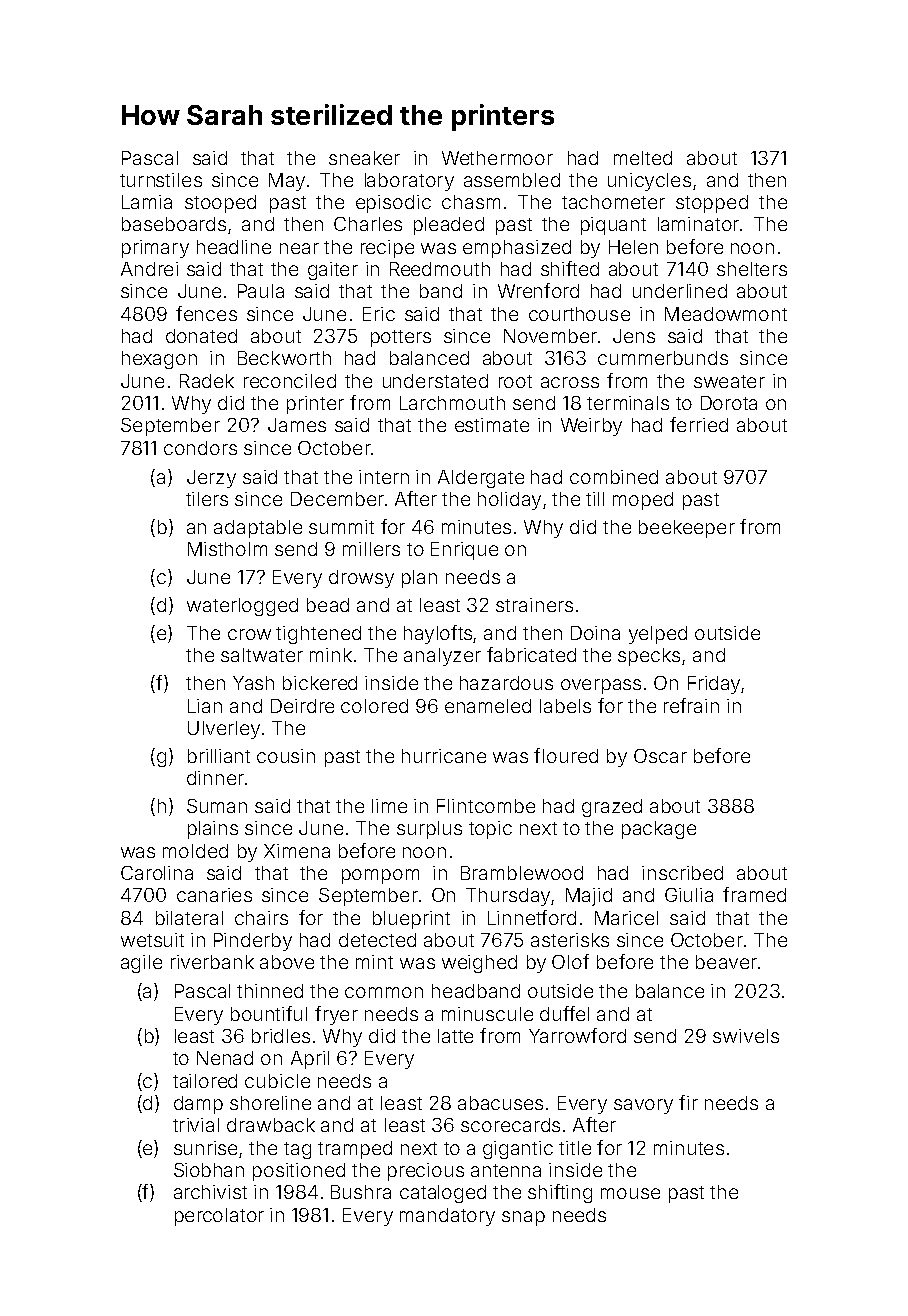  I want to click on beekeeper, so click(687, 529).
